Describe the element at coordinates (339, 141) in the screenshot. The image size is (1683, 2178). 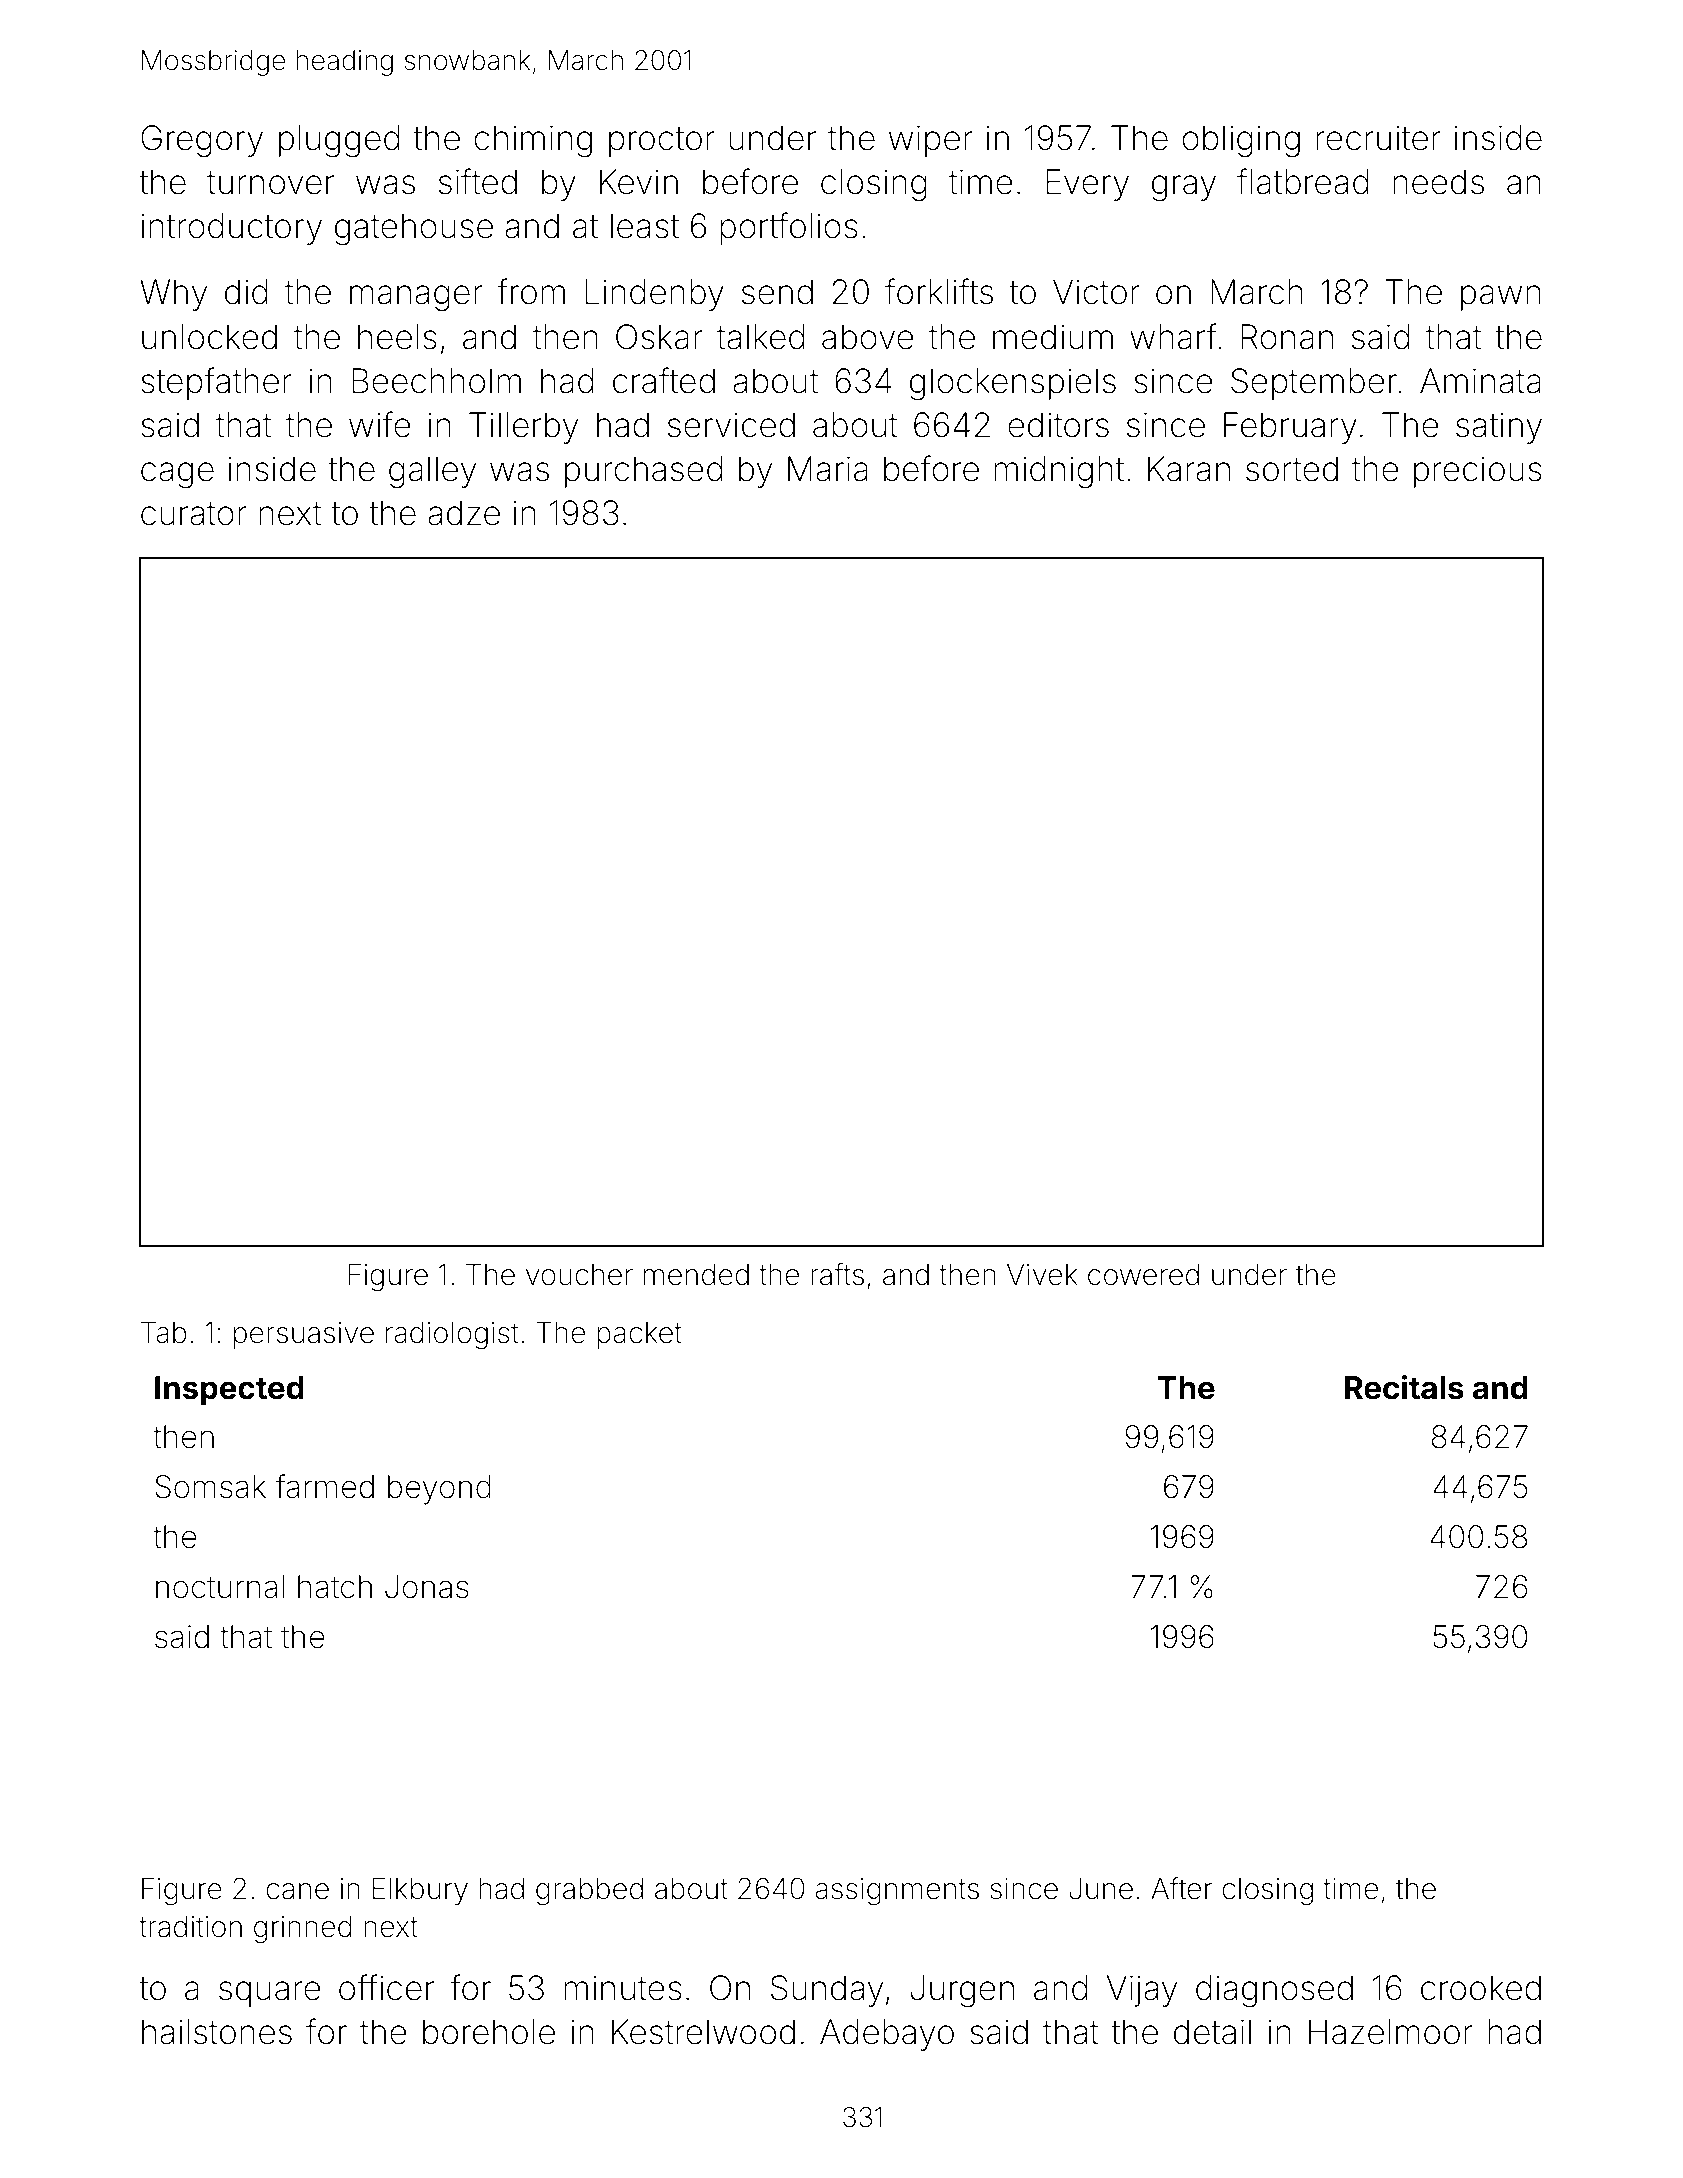
I see `plugged` at that location.
